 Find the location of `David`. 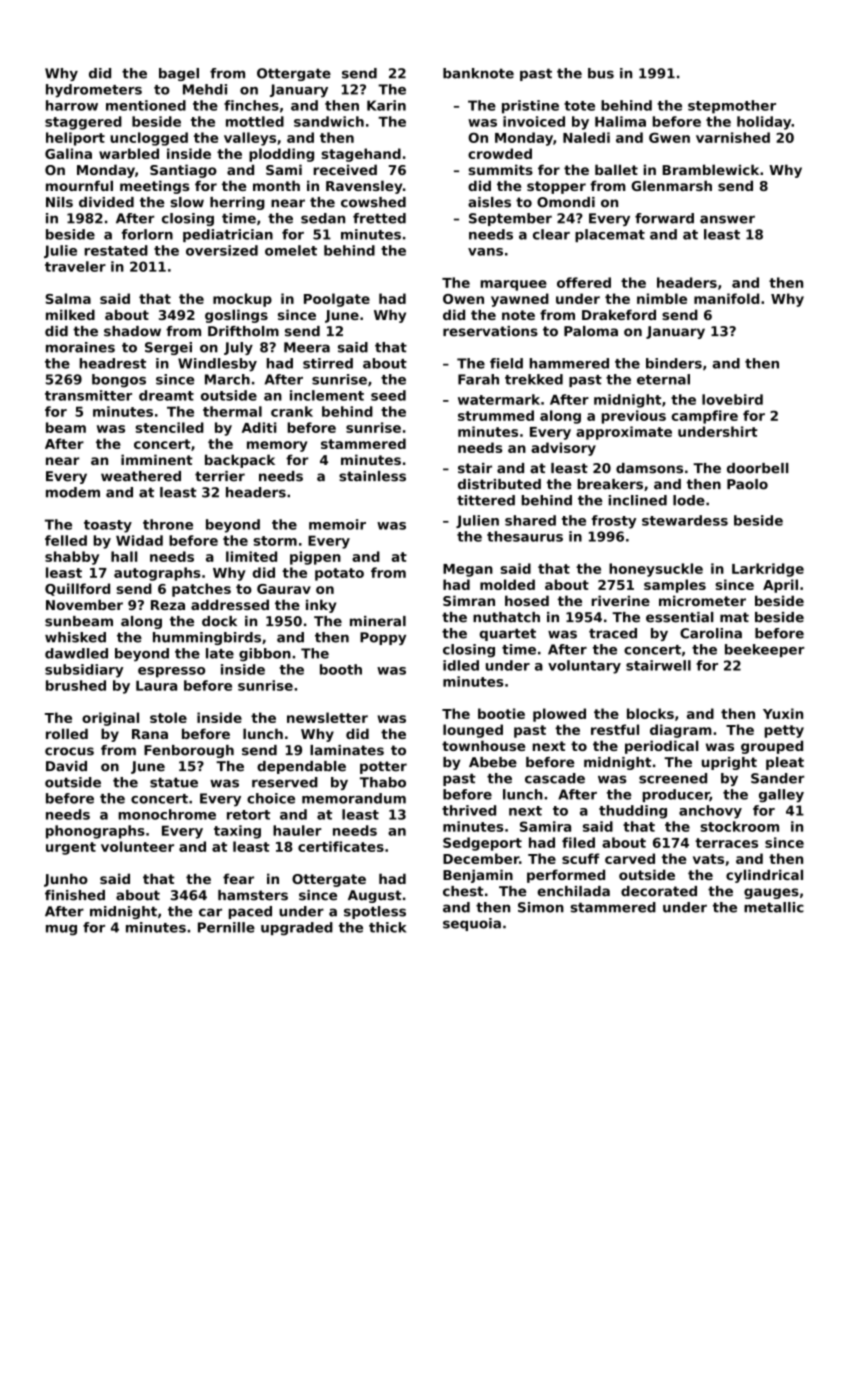

David is located at coordinates (66, 766).
